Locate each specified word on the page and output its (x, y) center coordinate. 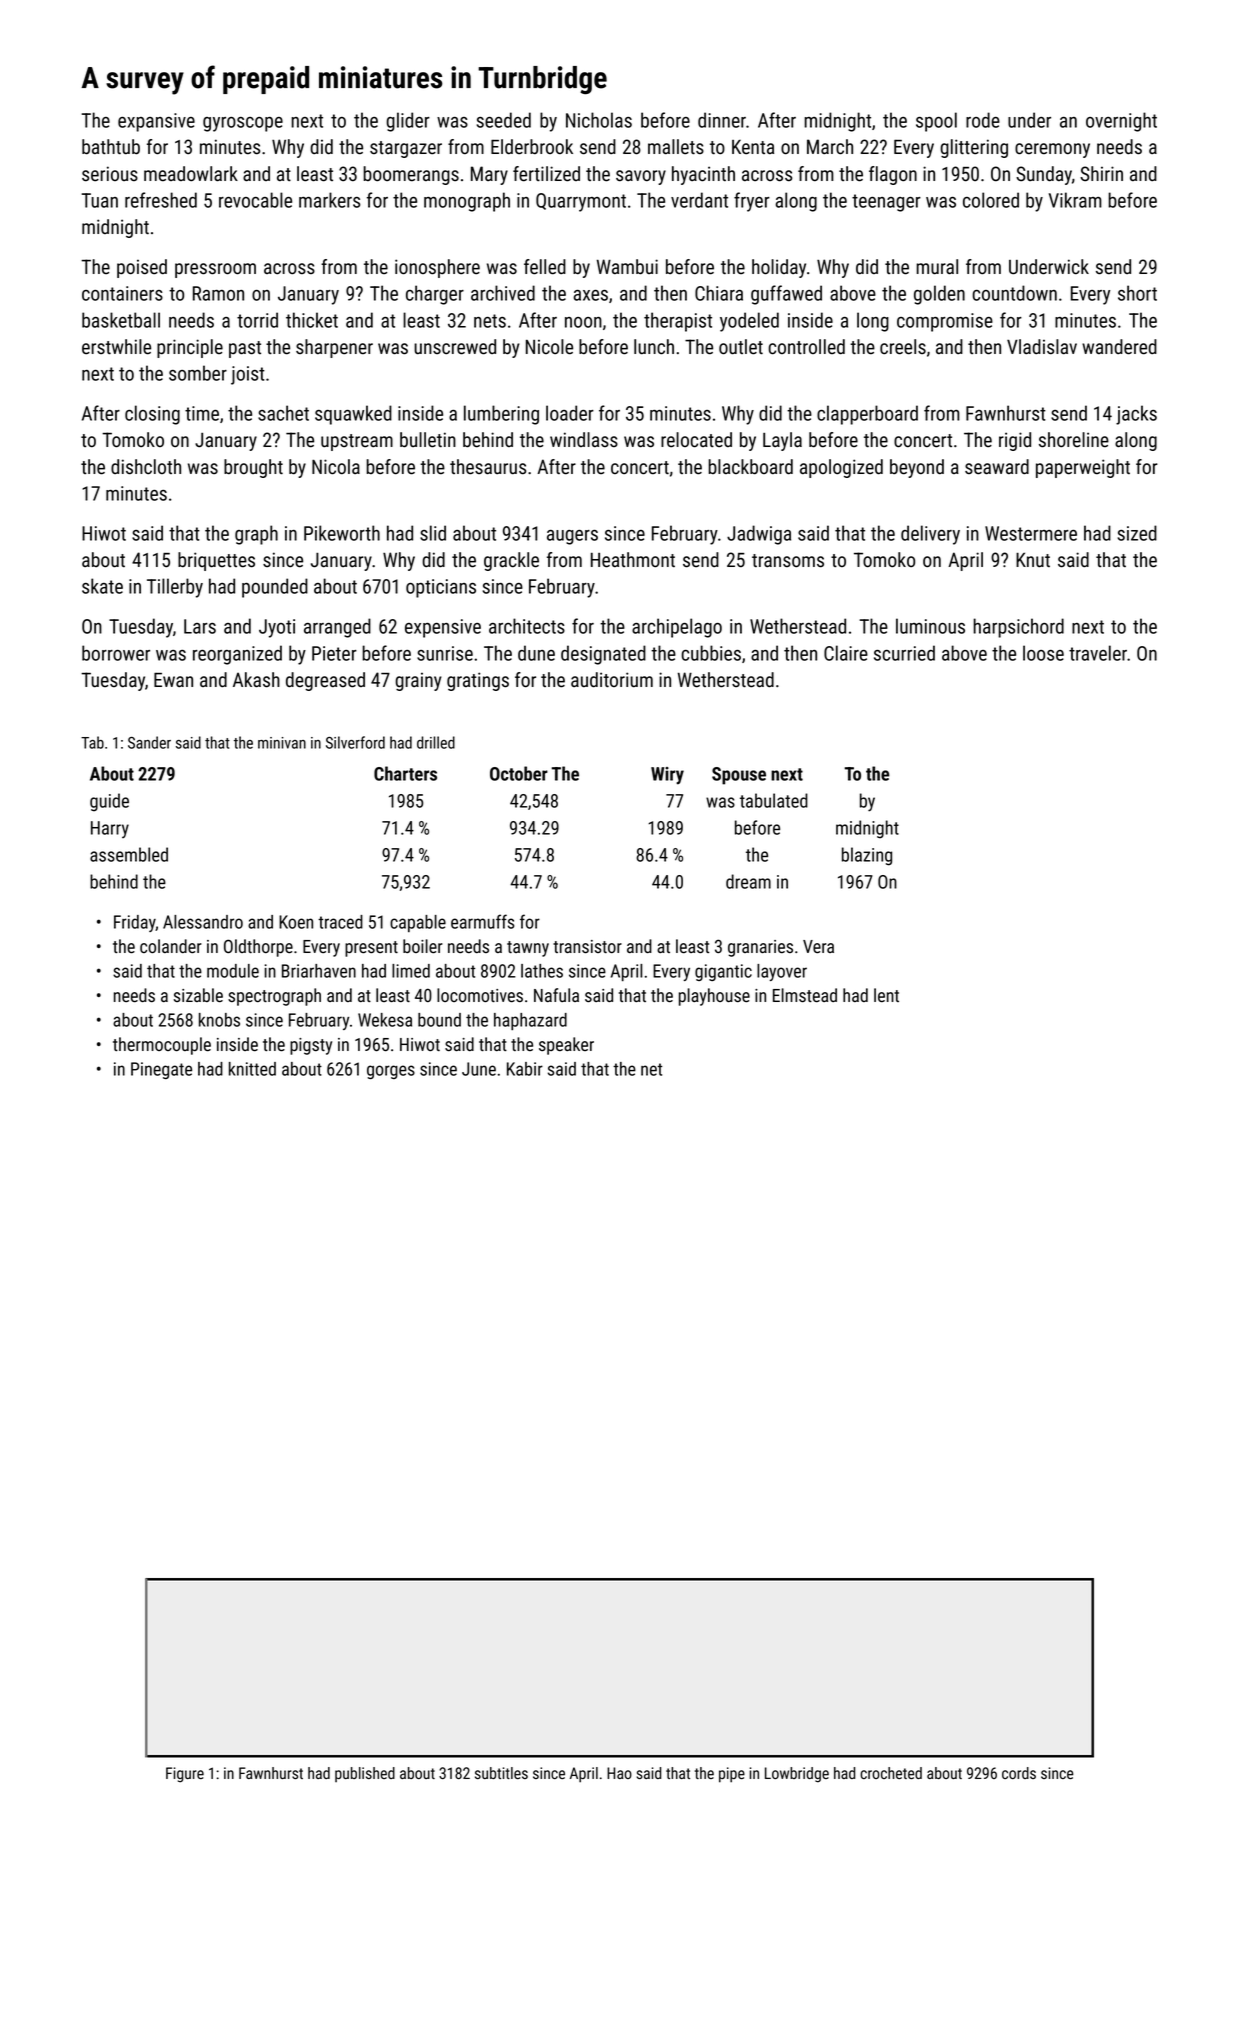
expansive (156, 122)
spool (936, 122)
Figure (185, 1775)
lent (886, 995)
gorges (391, 1072)
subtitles (501, 1773)
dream (748, 881)
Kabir (525, 1069)
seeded (504, 120)
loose (1043, 653)
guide (109, 802)
